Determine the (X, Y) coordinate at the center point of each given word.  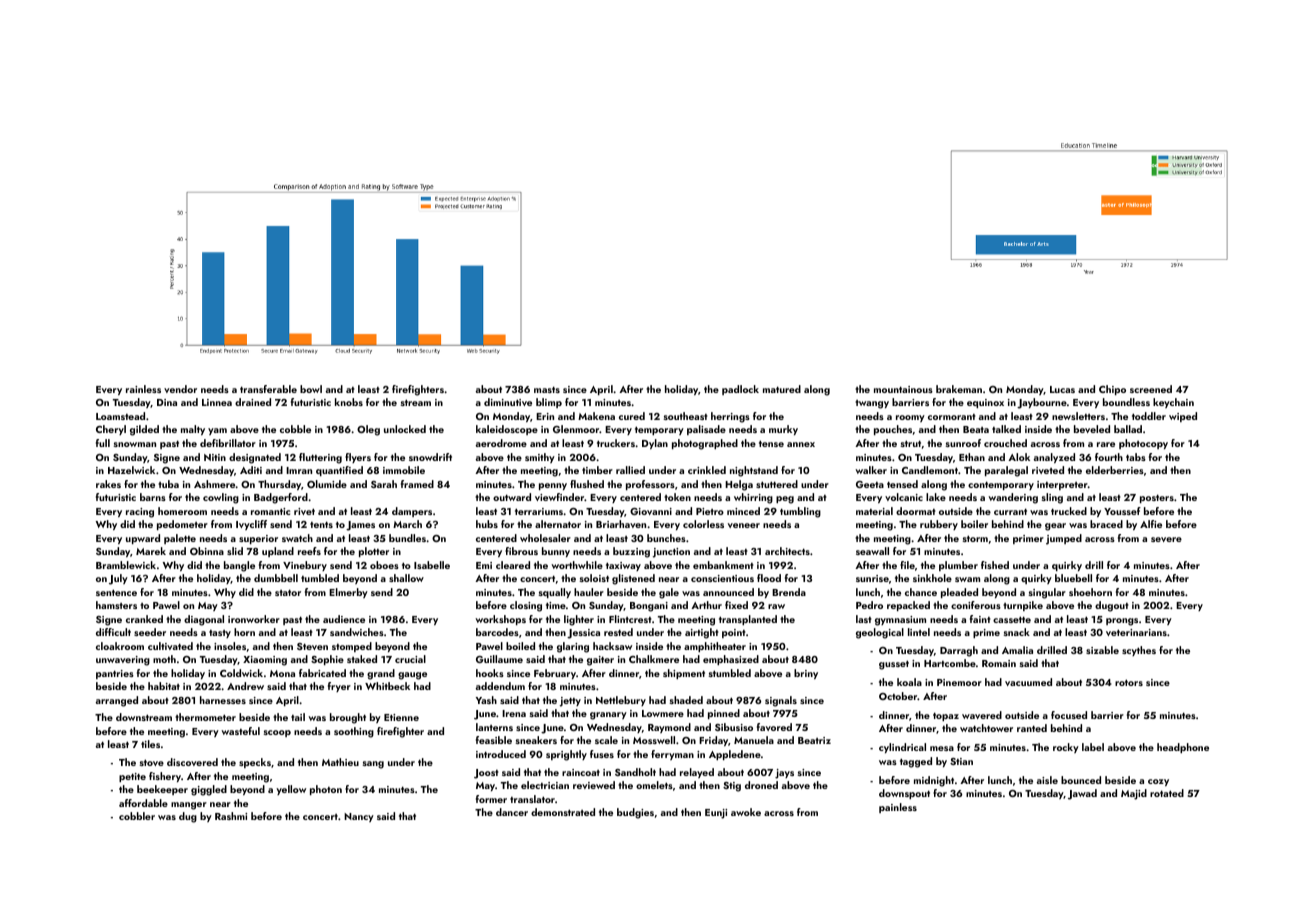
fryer (339, 687)
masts (547, 389)
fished (995, 565)
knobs (349, 402)
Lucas (1062, 389)
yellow (291, 790)
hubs (487, 524)
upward (143, 539)
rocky (1066, 748)
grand (381, 674)
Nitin (215, 457)
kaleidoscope (507, 430)
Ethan (972, 457)
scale (606, 740)
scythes (1139, 651)
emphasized (731, 660)
